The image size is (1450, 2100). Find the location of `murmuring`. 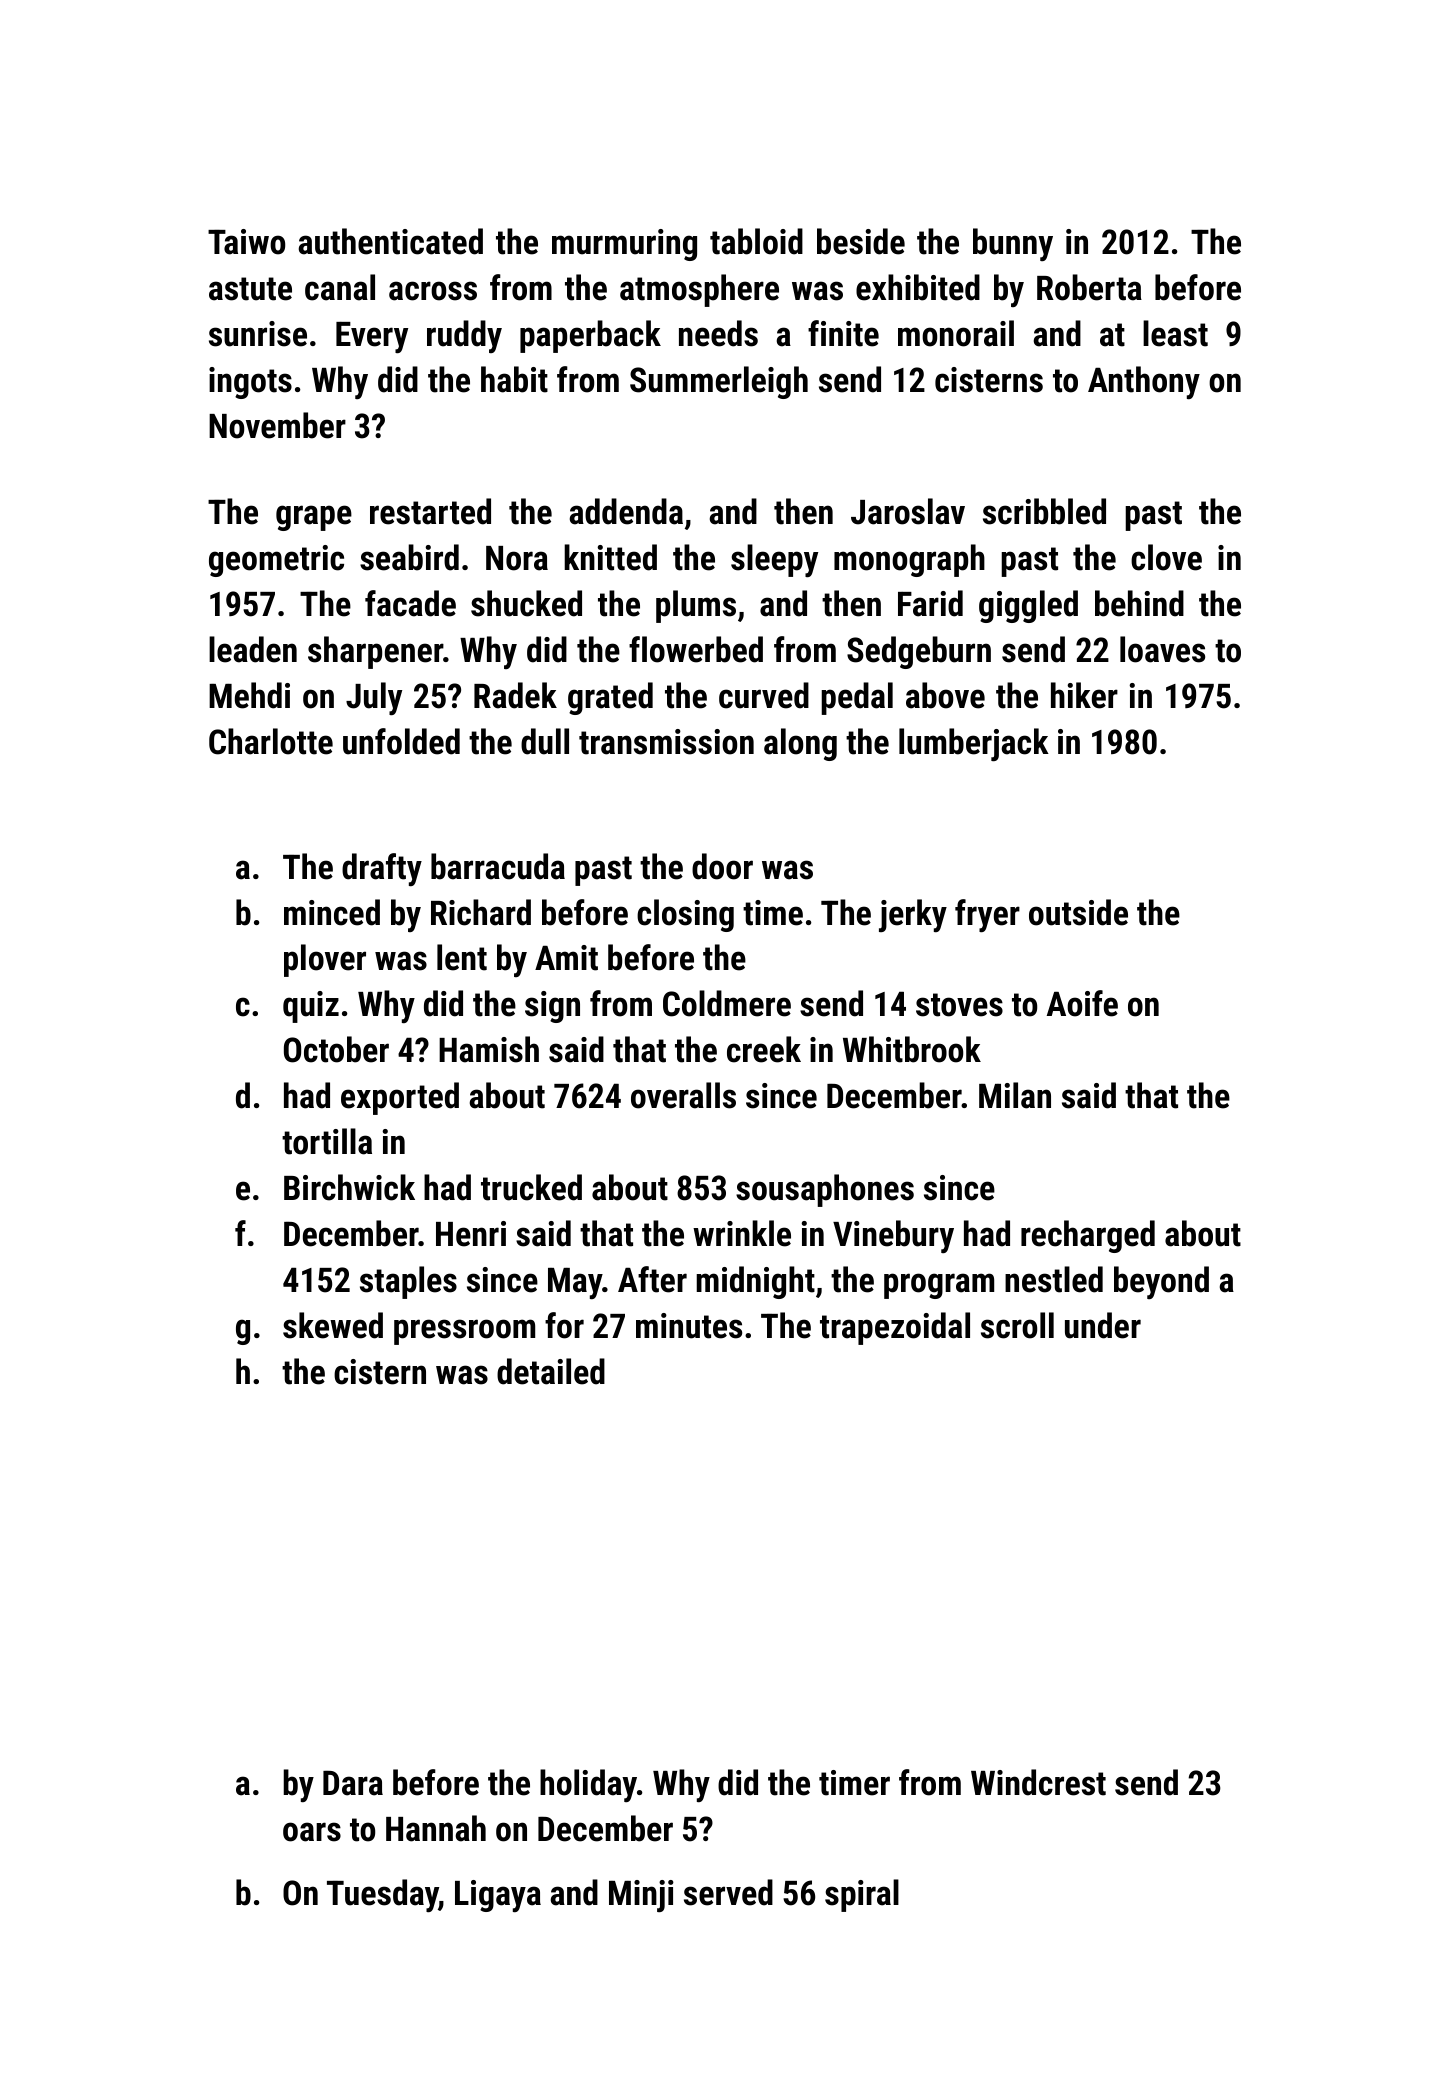

murmuring is located at coordinates (624, 245).
